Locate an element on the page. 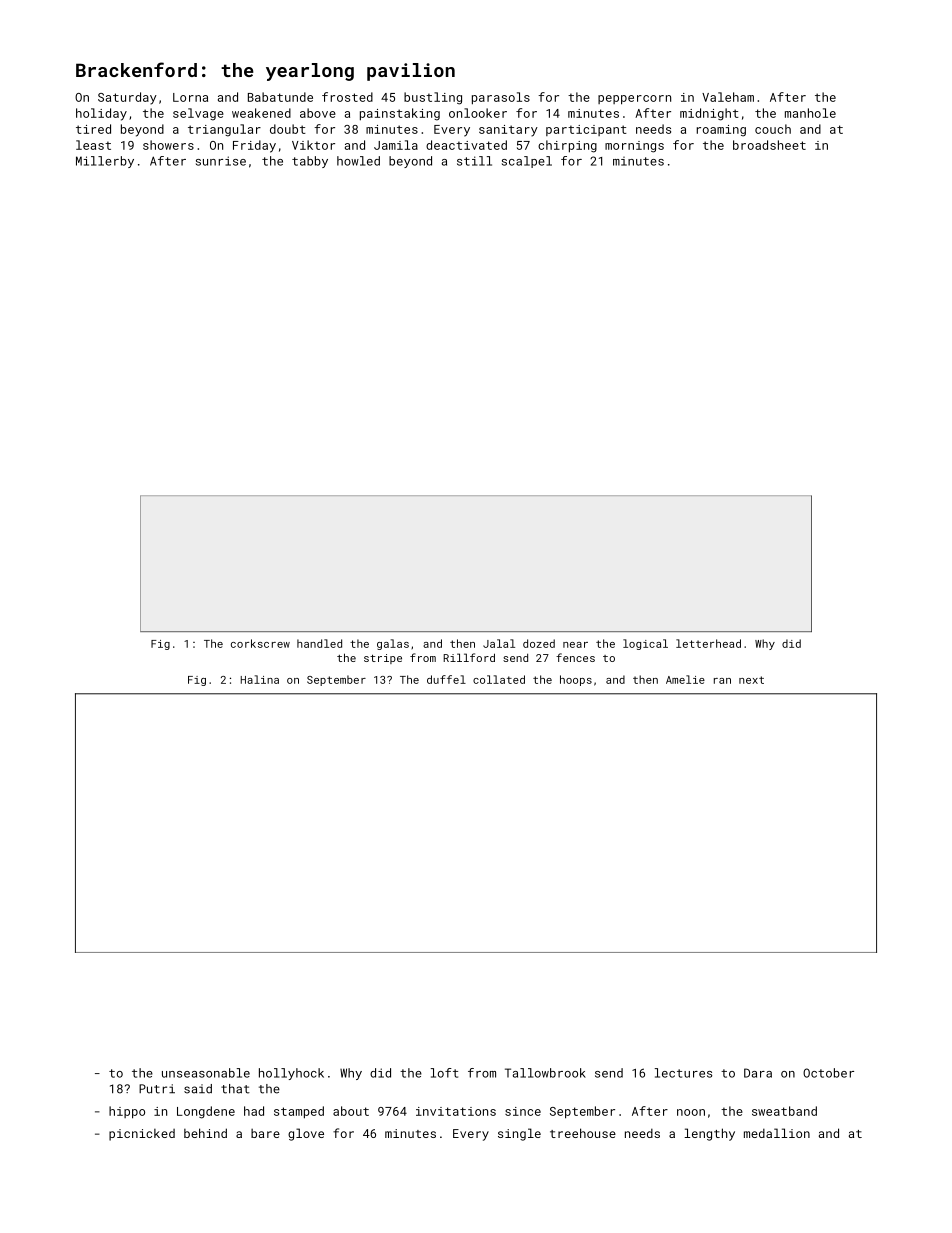 The height and width of the image is (1233, 952). corkscrew is located at coordinates (260, 643).
